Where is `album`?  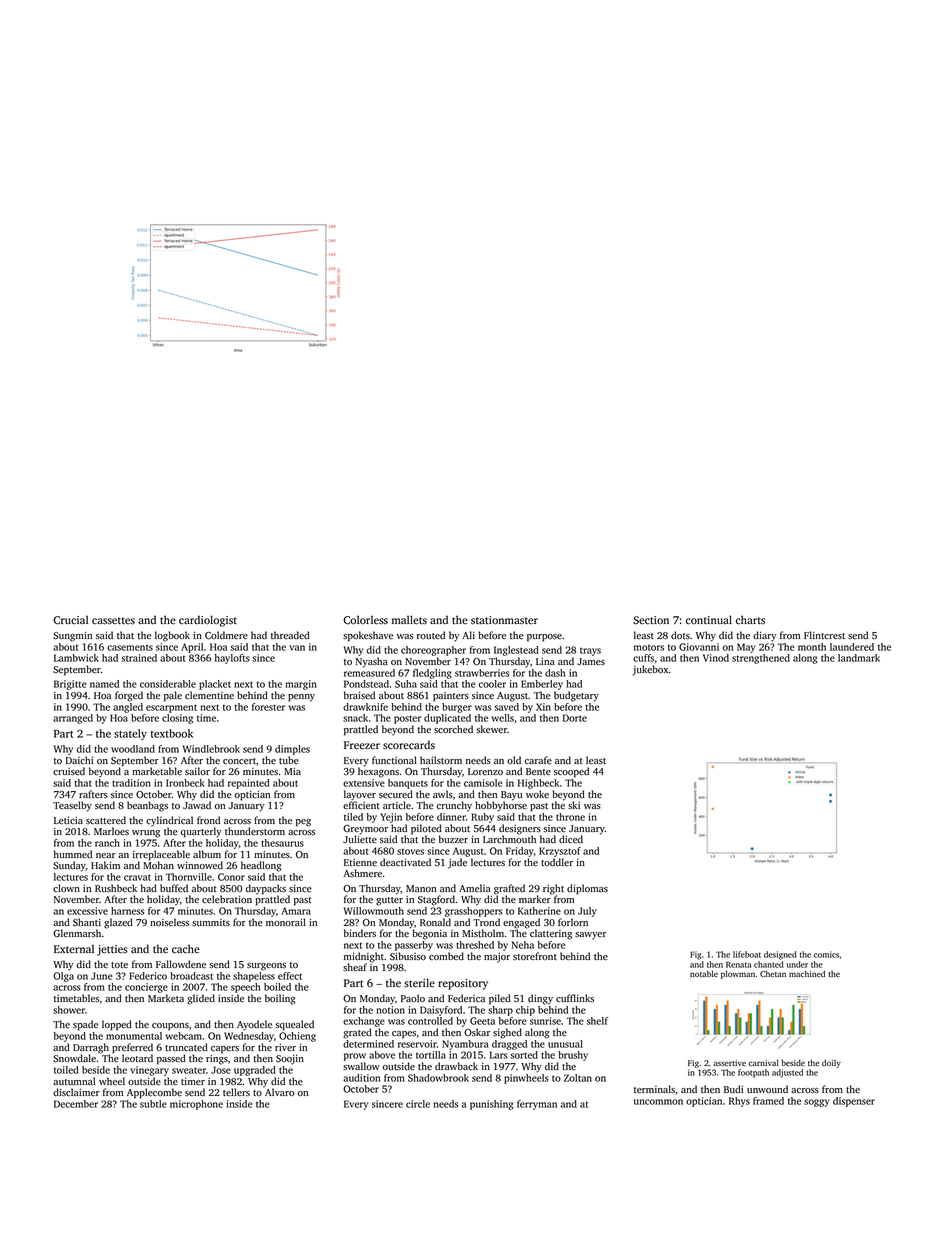
album is located at coordinates (207, 854).
